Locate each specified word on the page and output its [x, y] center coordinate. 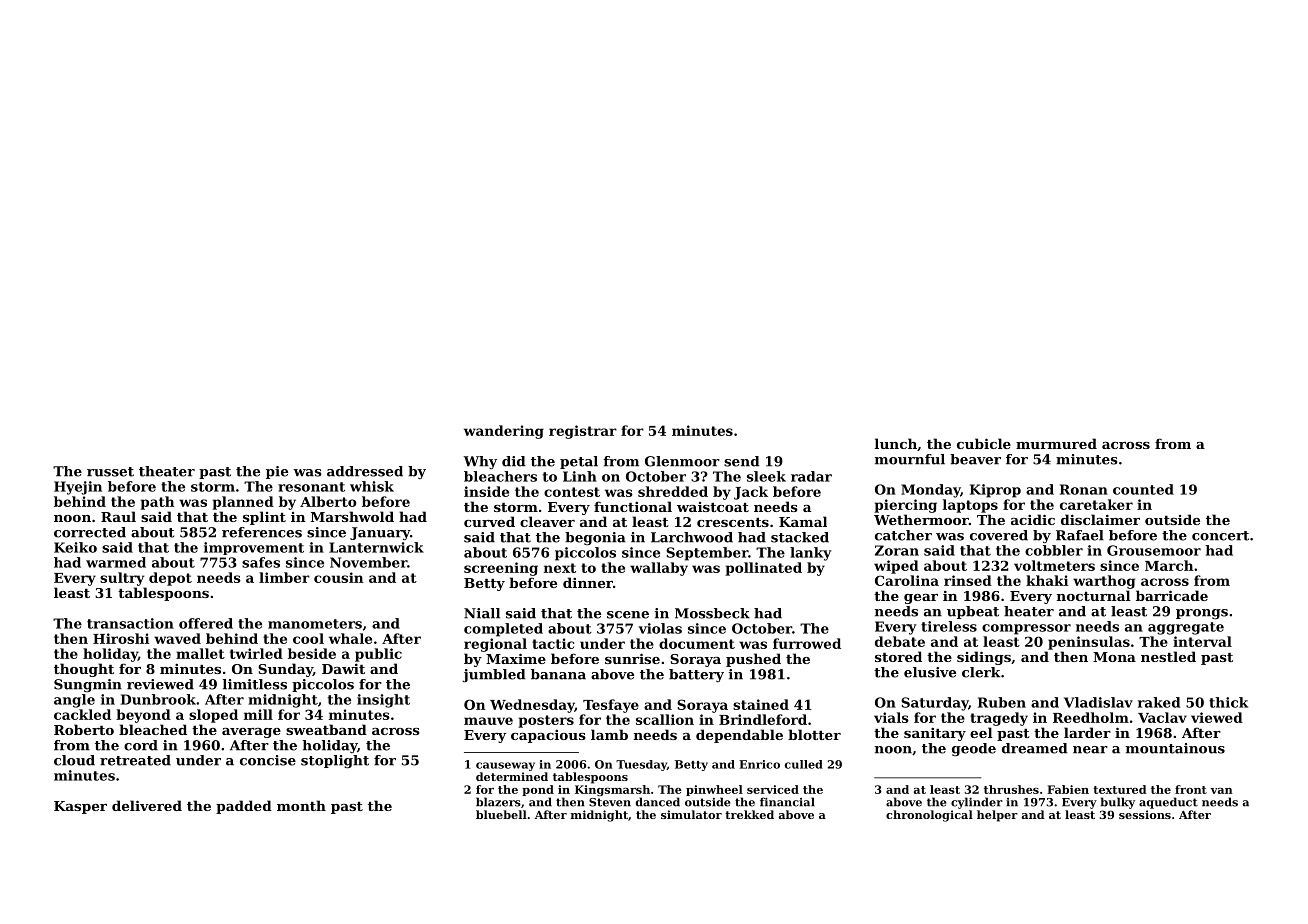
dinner [588, 582]
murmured [1056, 443]
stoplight [335, 761]
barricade [1172, 595]
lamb [609, 734]
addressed [365, 471]
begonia [595, 538]
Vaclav [1162, 717]
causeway [505, 766]
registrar [583, 432]
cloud [74, 760]
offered [206, 623]
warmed [116, 562]
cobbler [1054, 550]
